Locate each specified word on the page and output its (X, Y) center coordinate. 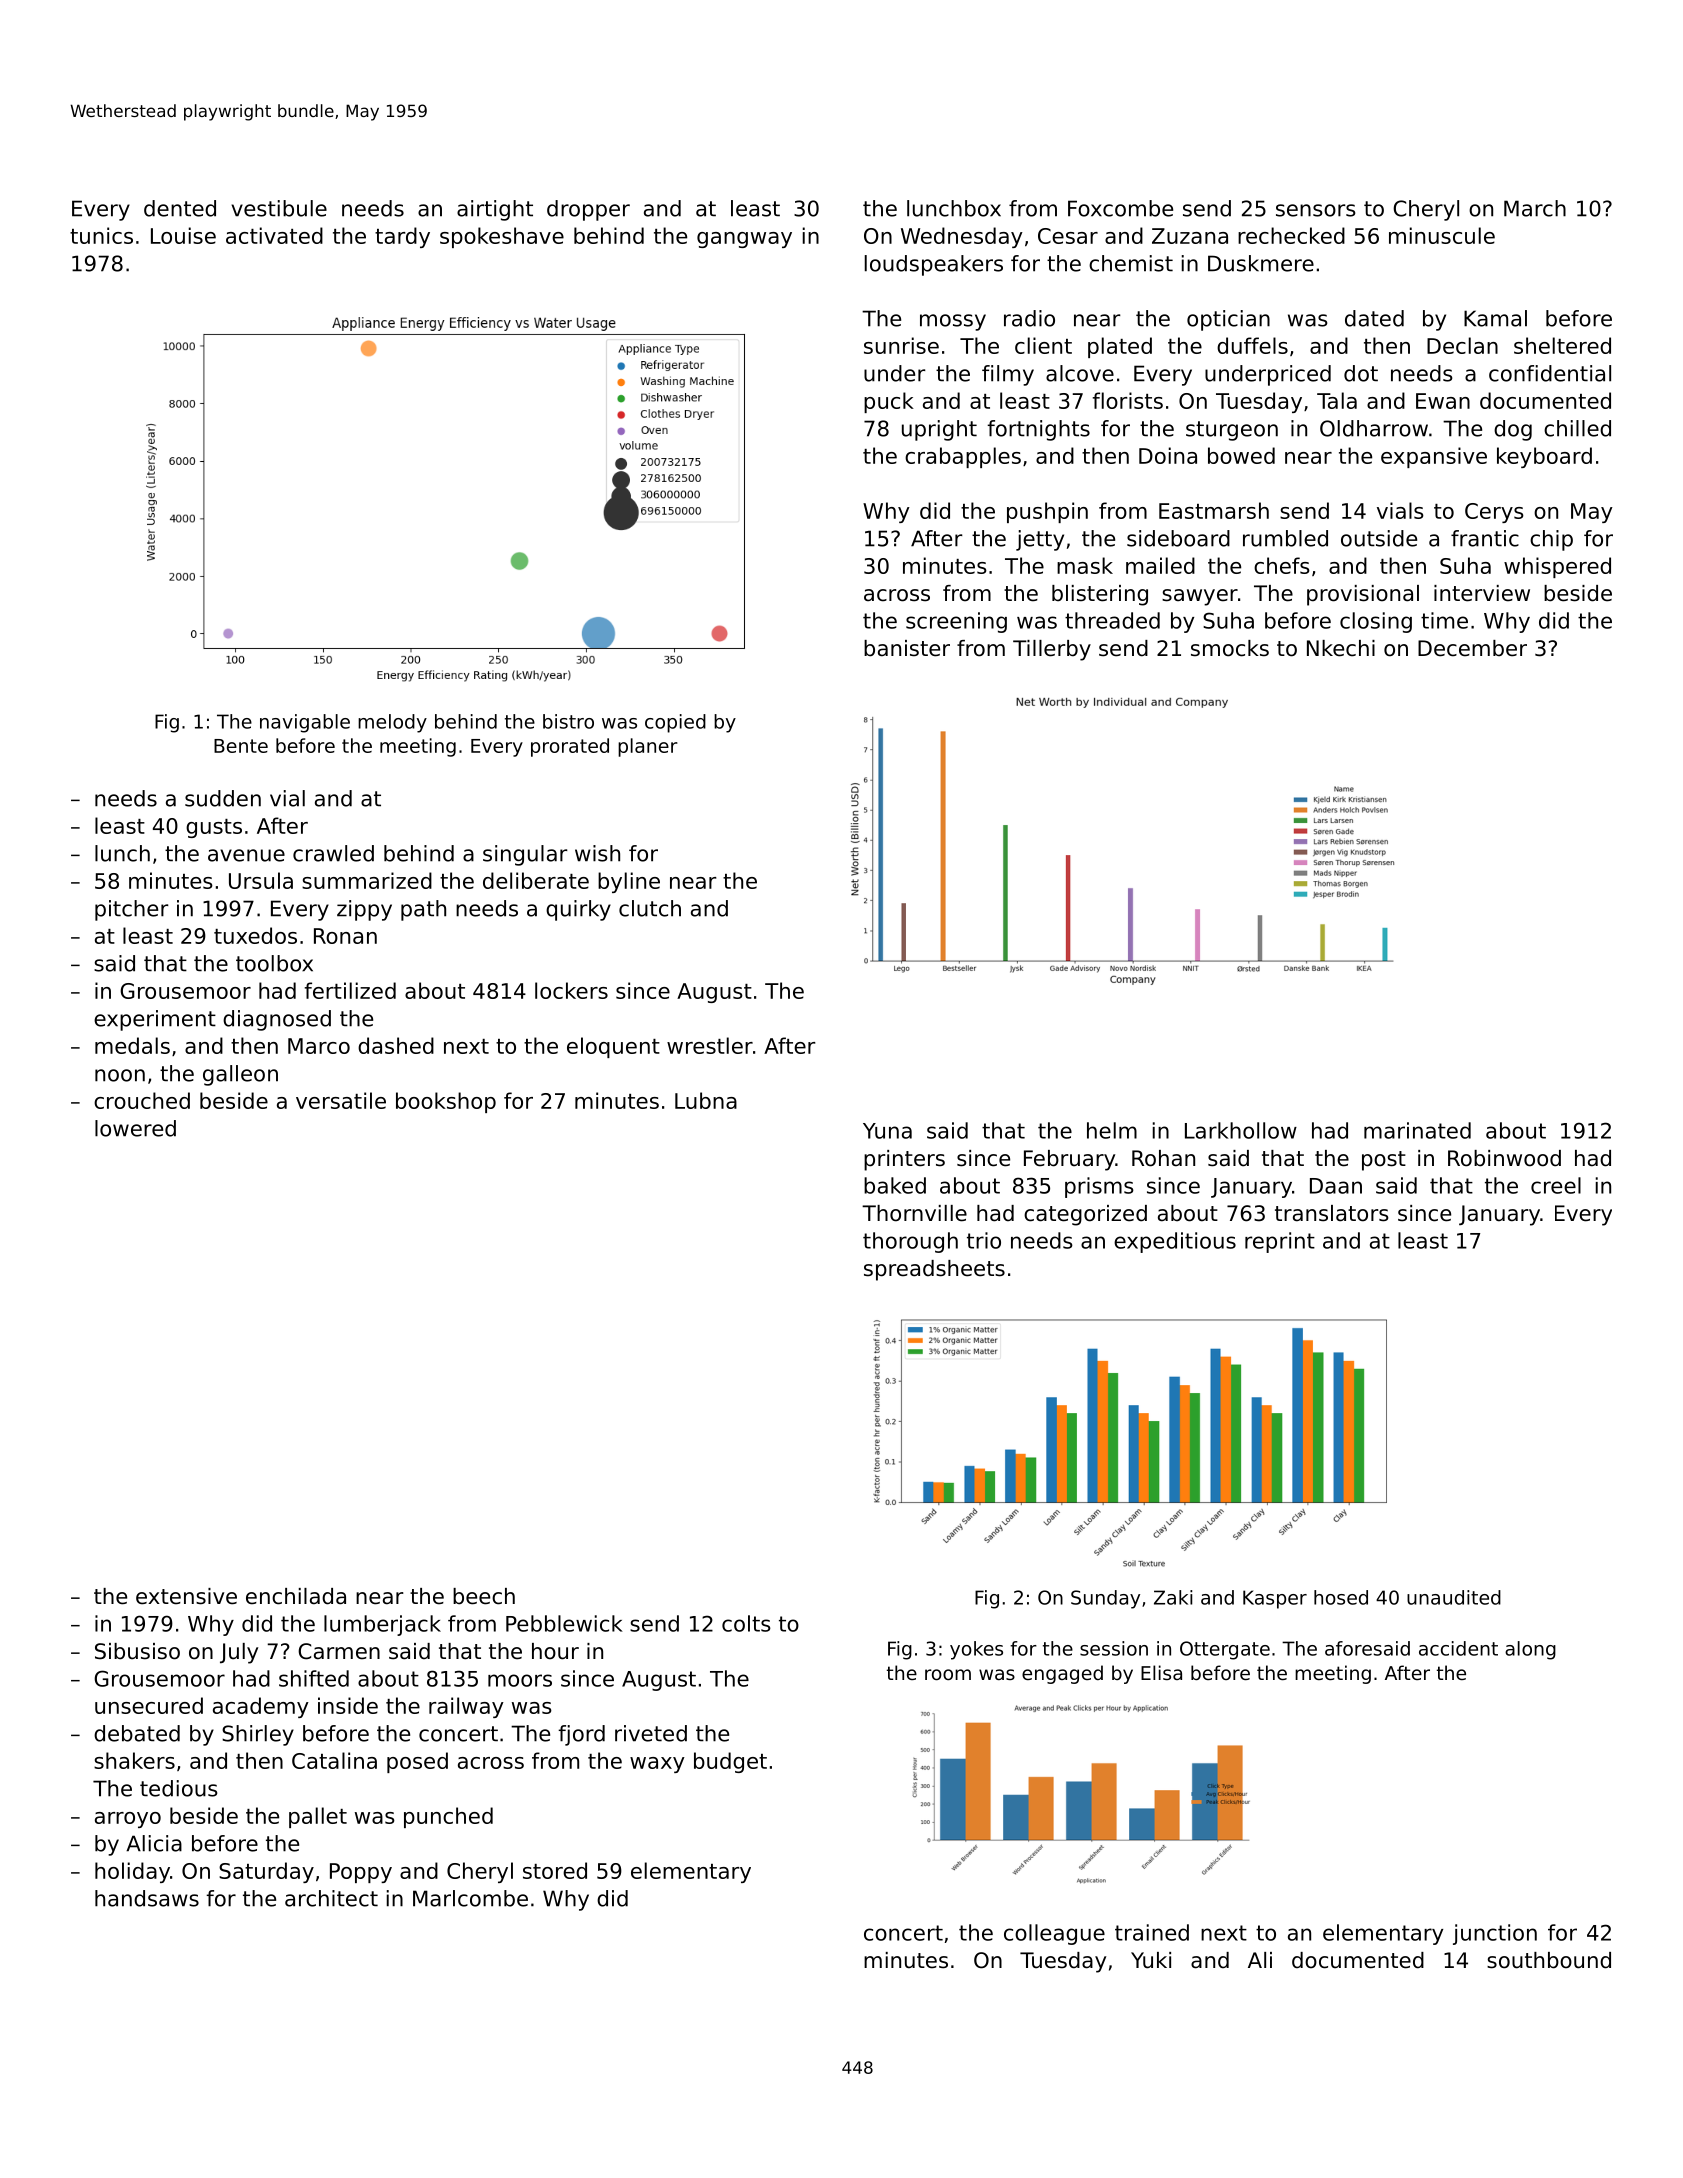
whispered (1557, 567)
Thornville (914, 1213)
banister (907, 648)
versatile (341, 1100)
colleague (1054, 1934)
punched (448, 1817)
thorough (910, 1242)
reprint (1280, 1242)
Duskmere (1261, 263)
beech (484, 1596)
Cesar (1068, 236)
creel (1556, 1185)
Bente (241, 746)
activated (274, 235)
